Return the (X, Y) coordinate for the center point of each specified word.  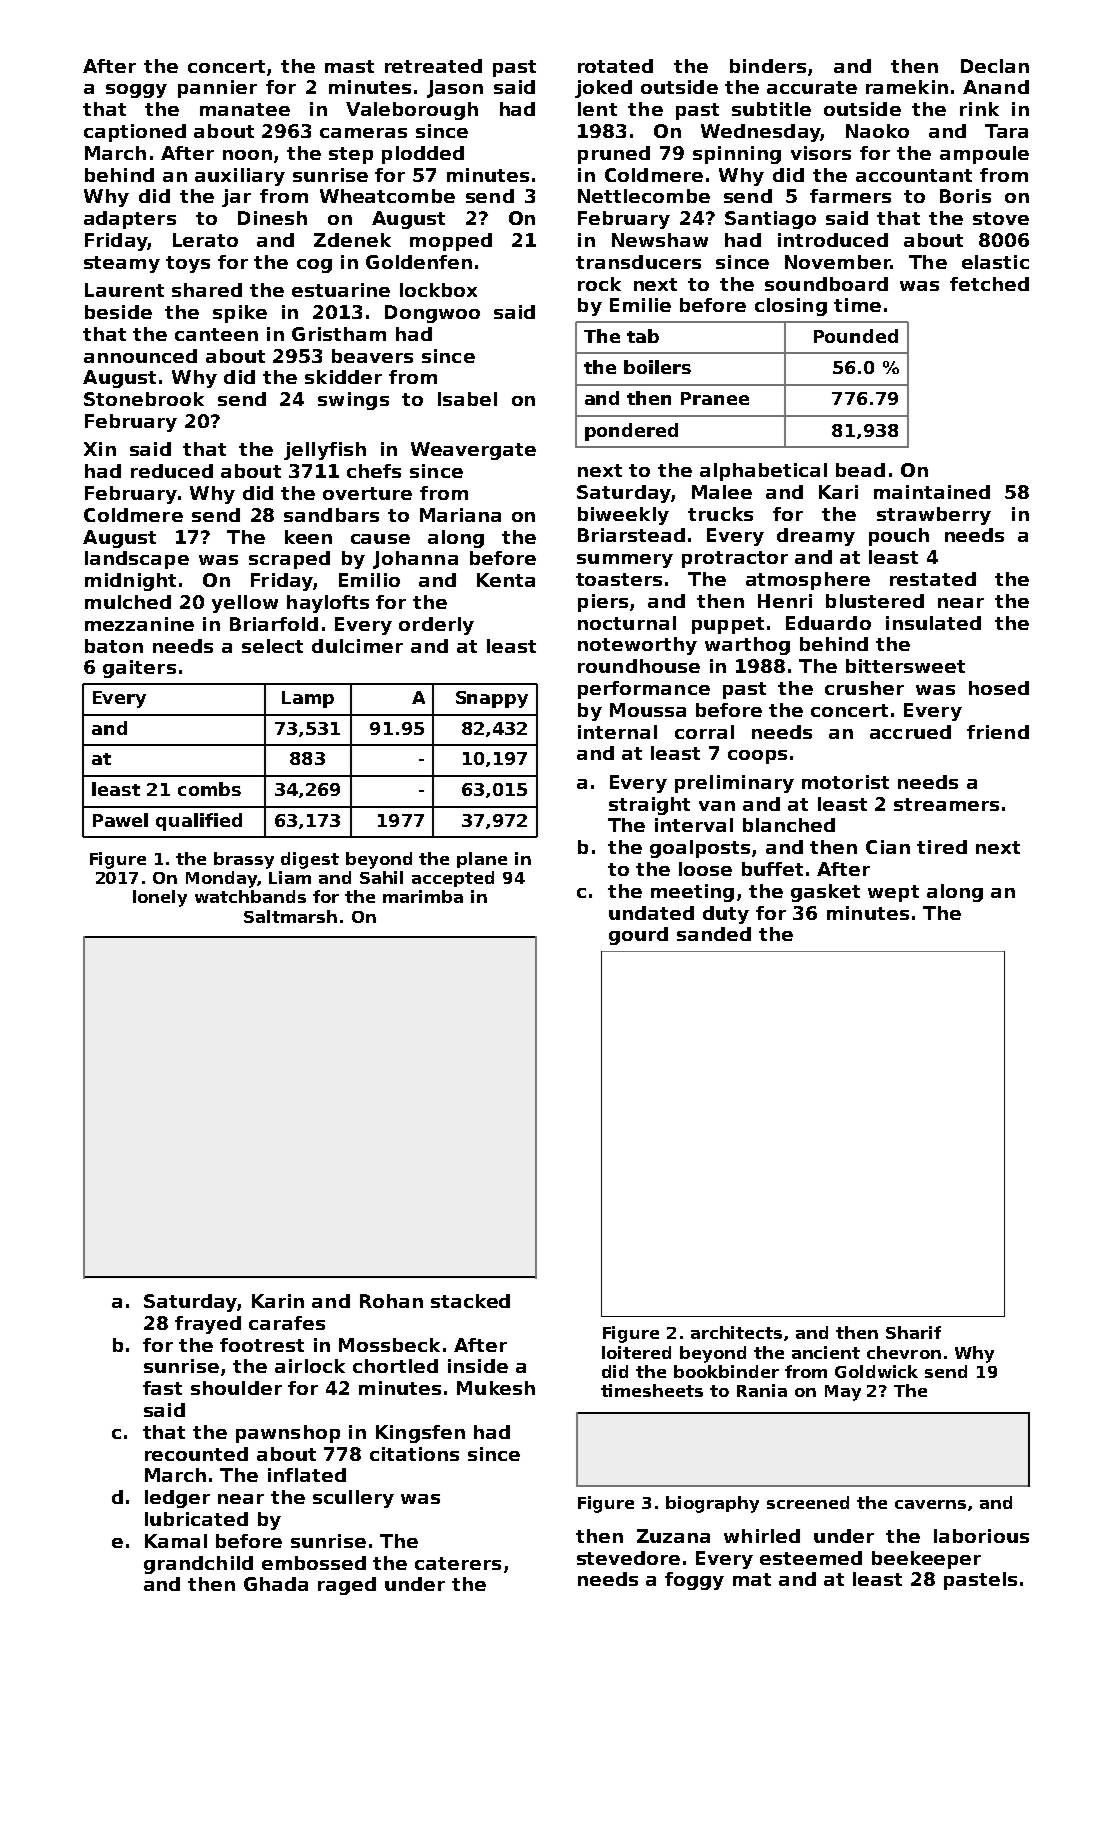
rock (599, 284)
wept (893, 893)
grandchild (198, 1565)
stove (1001, 218)
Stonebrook (144, 399)
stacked (470, 1301)
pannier (217, 89)
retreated (433, 66)
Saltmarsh (290, 916)
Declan (995, 66)
